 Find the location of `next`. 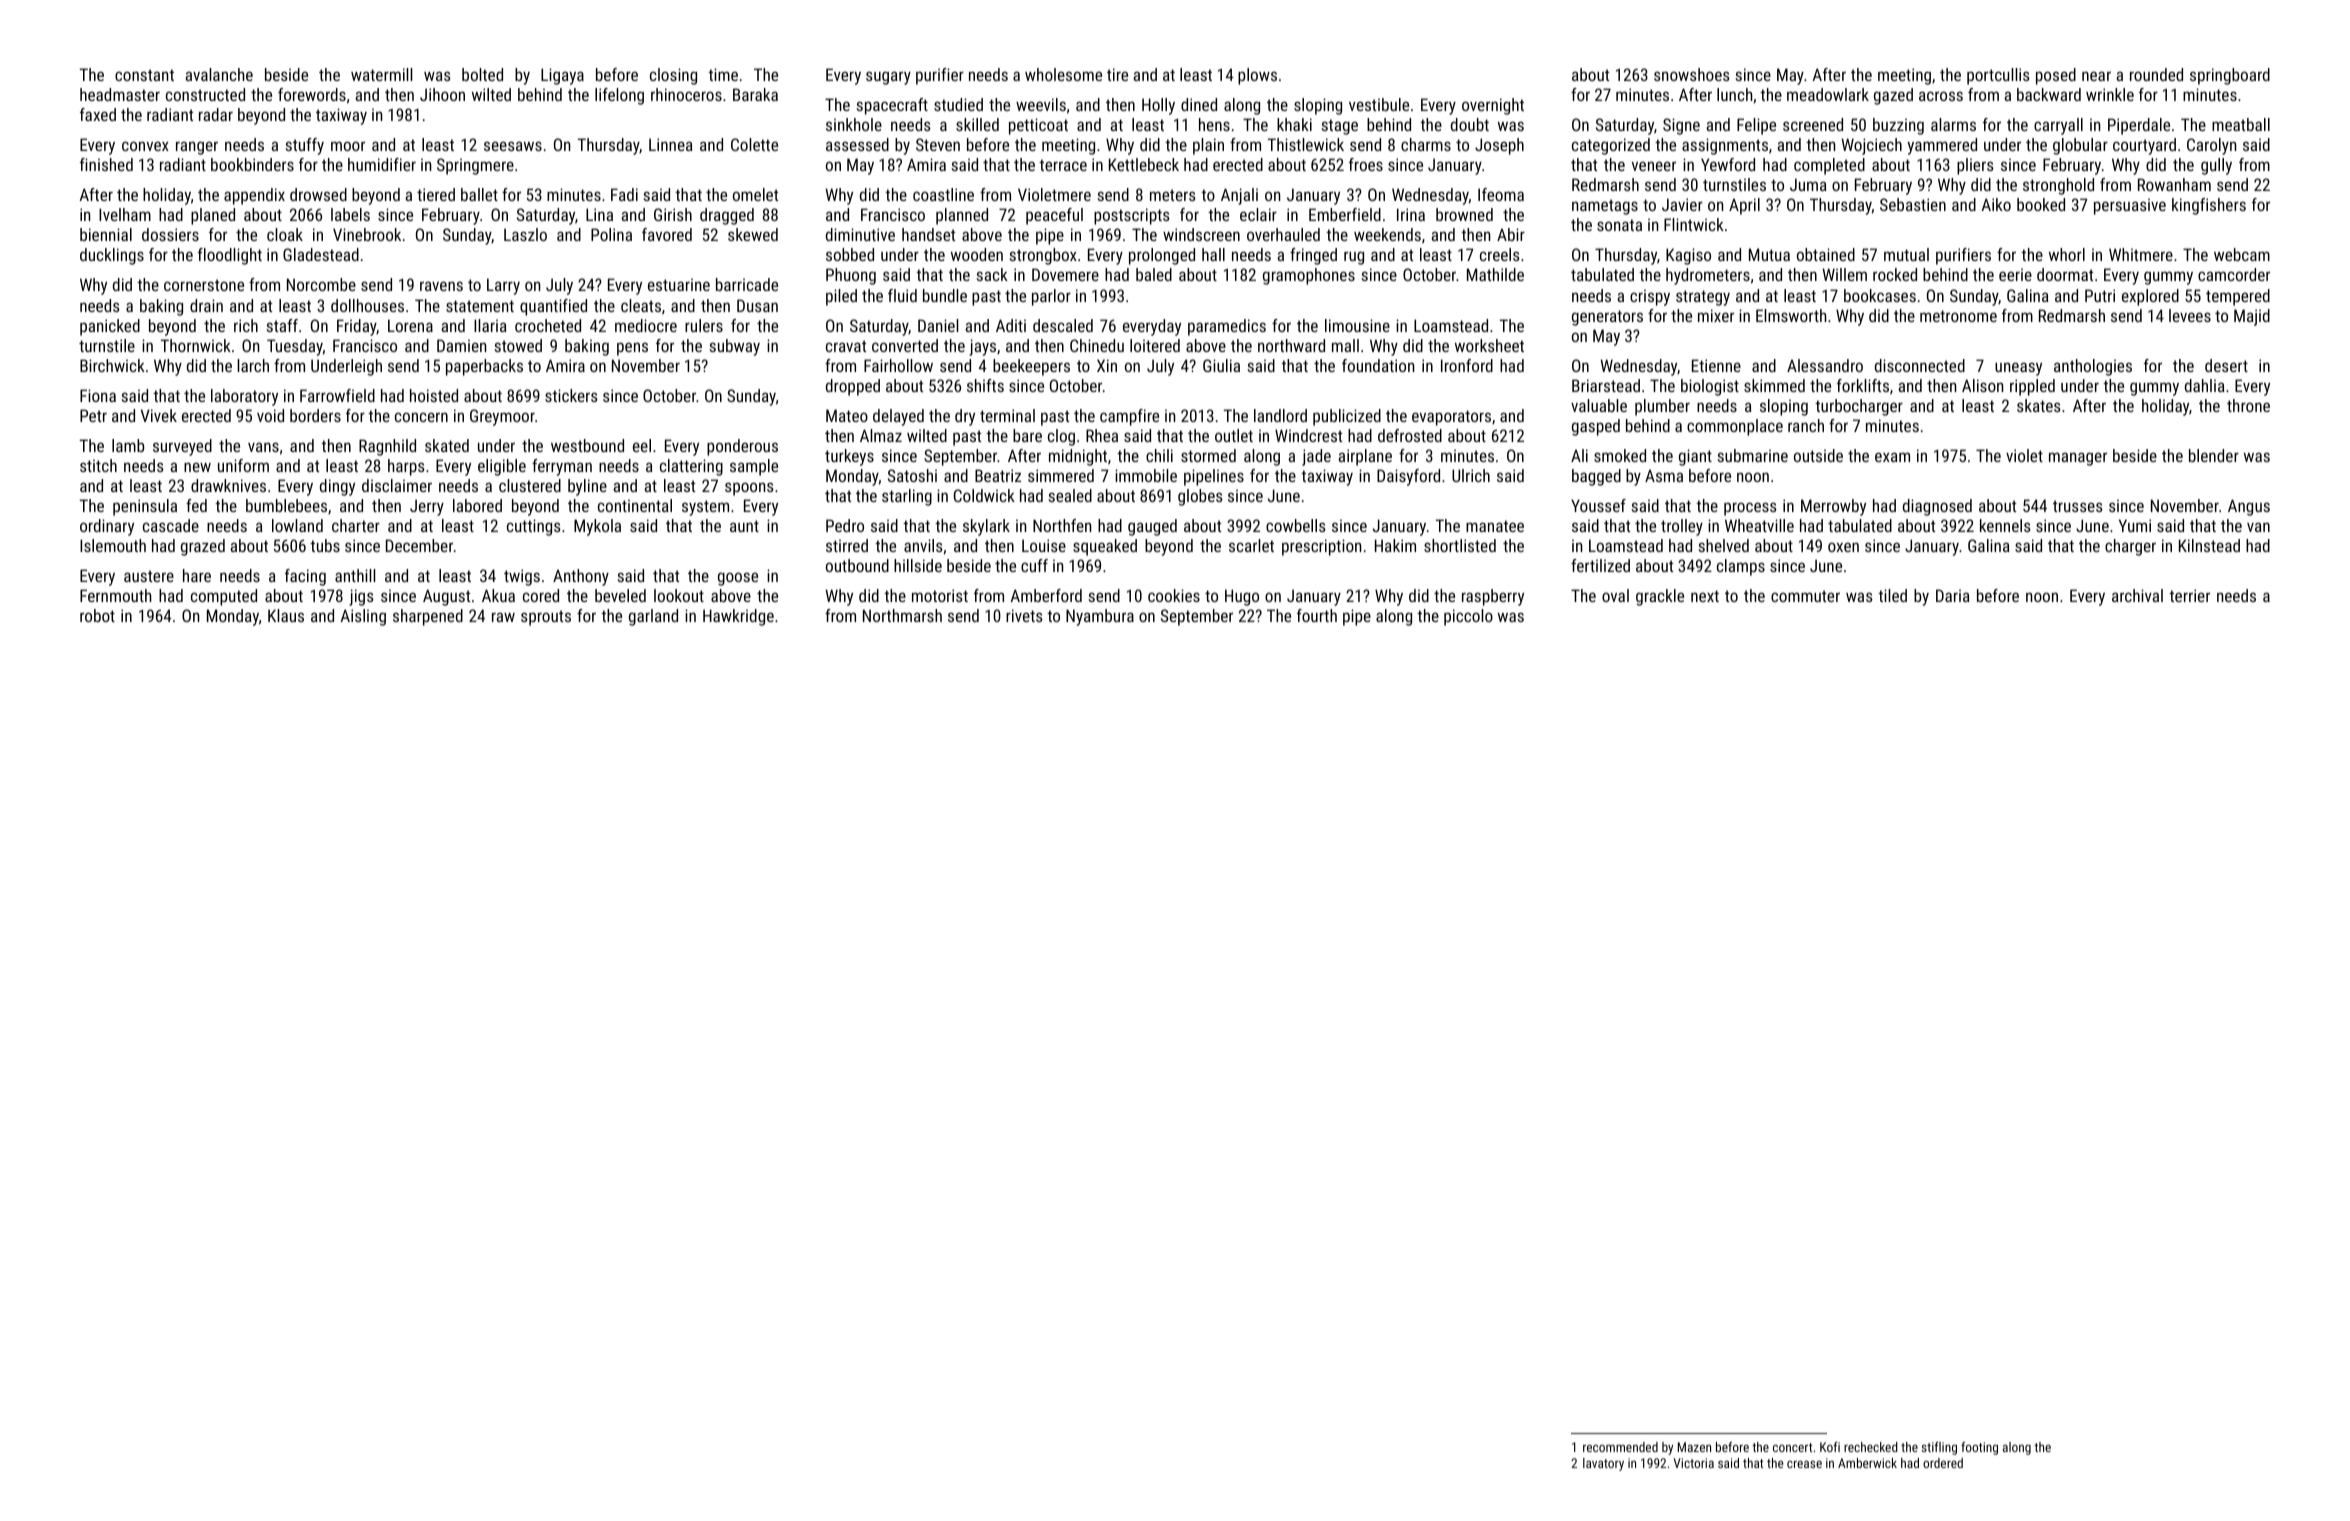

next is located at coordinates (1705, 596).
